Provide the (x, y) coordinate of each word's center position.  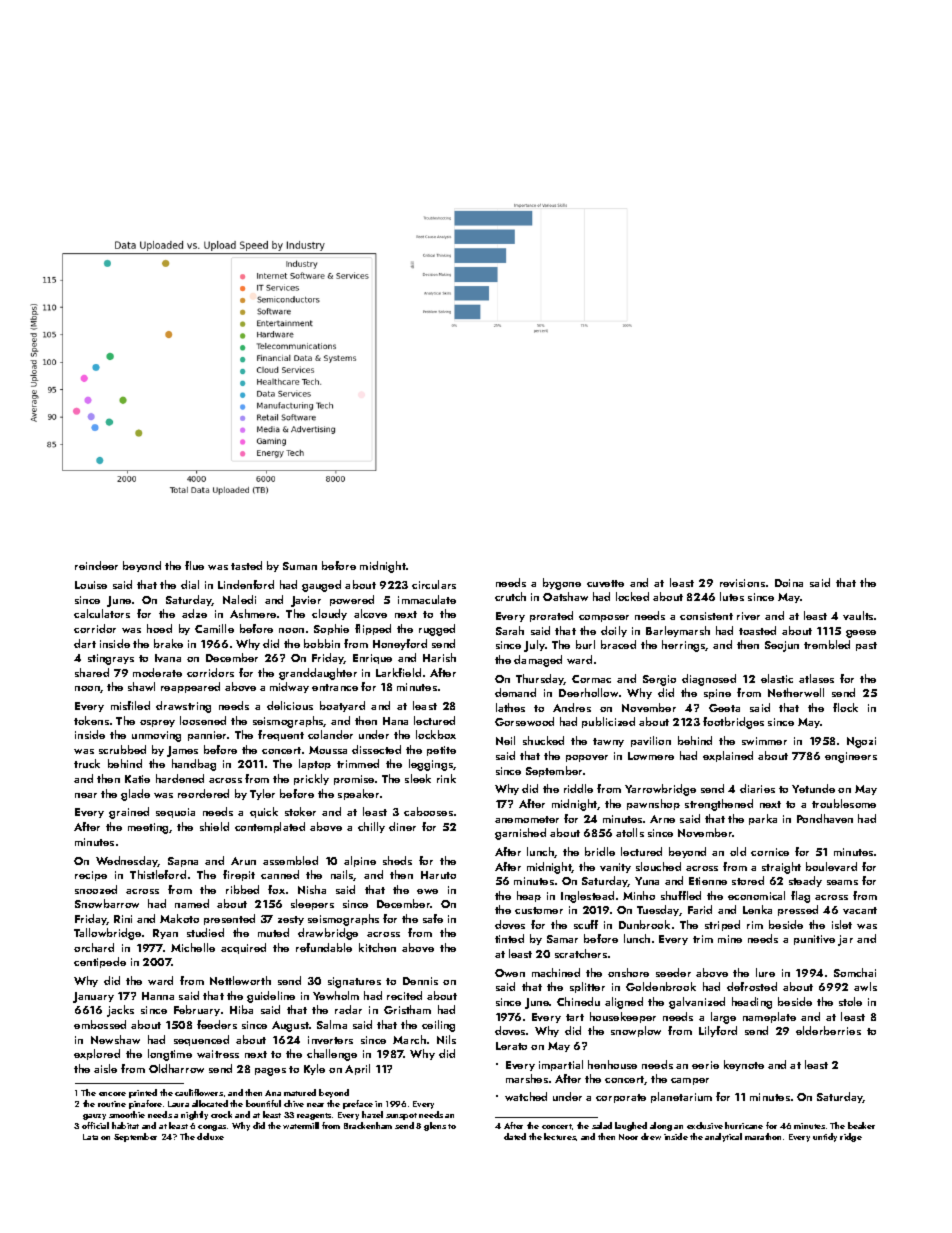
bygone (562, 584)
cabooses (428, 811)
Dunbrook (644, 924)
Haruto (438, 875)
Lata (90, 1137)
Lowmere (651, 756)
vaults (858, 615)
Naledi (239, 599)
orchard (94, 947)
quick (264, 812)
